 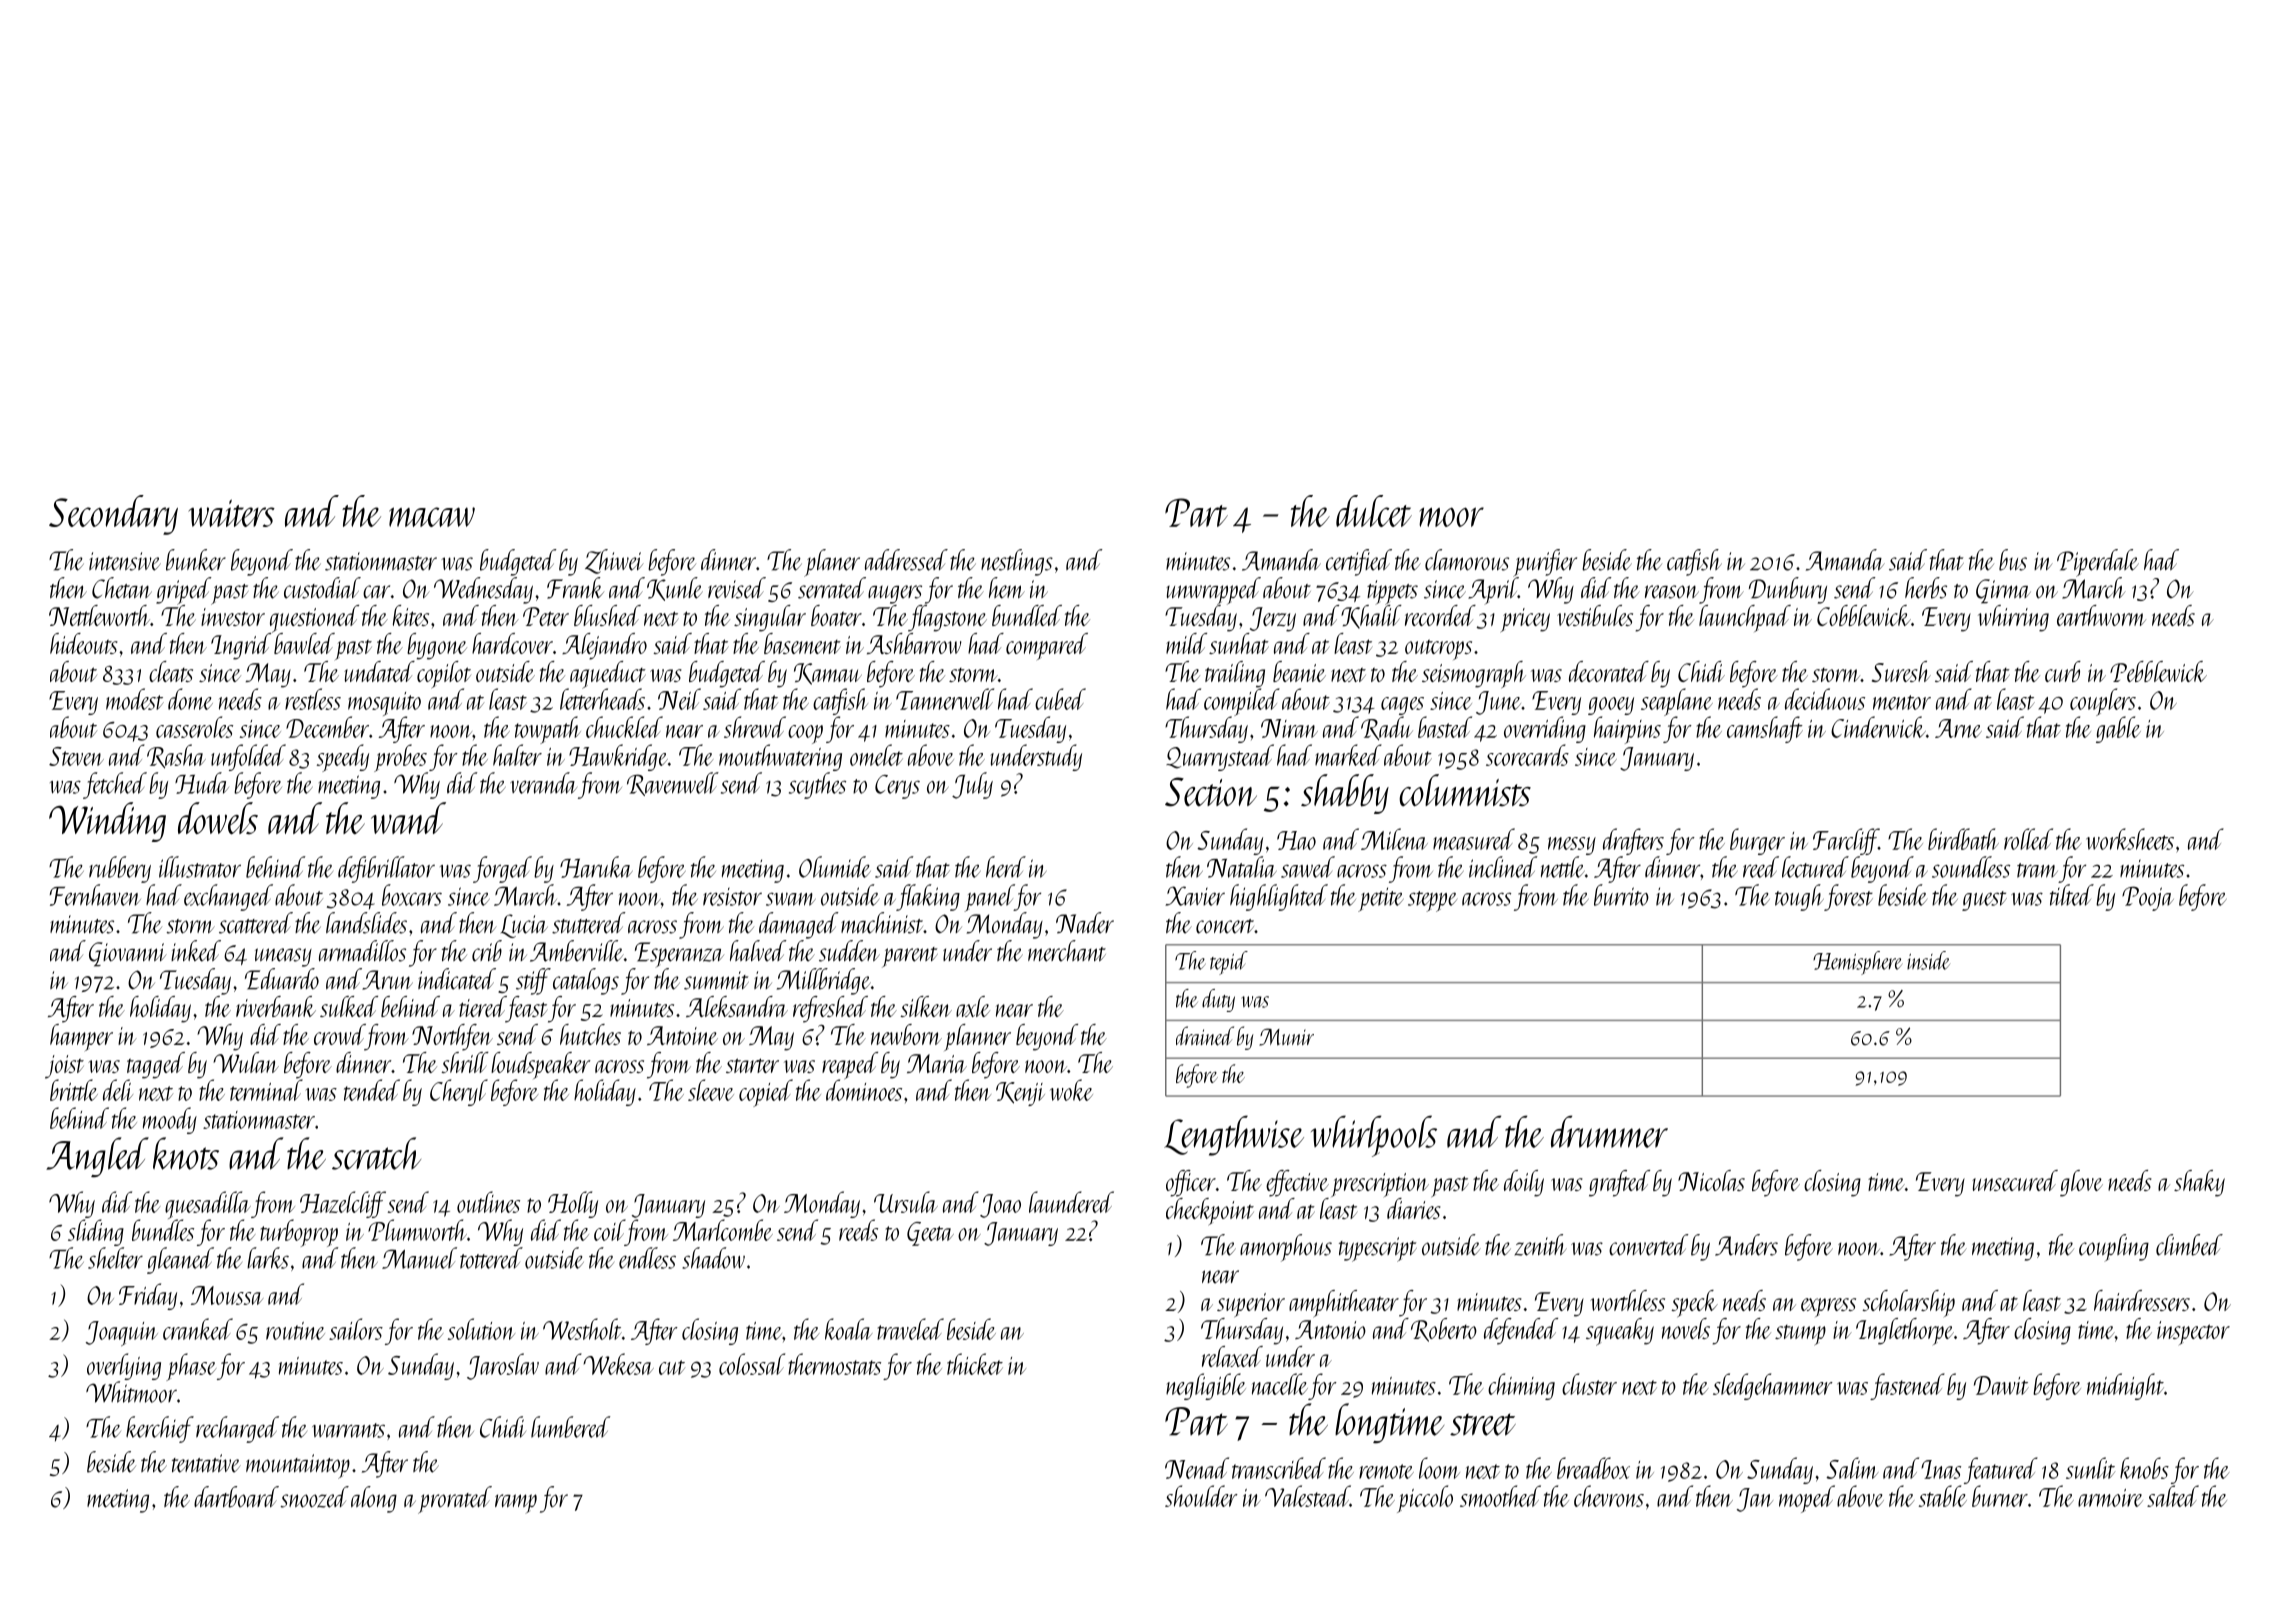 I want to click on undated, so click(x=379, y=671).
